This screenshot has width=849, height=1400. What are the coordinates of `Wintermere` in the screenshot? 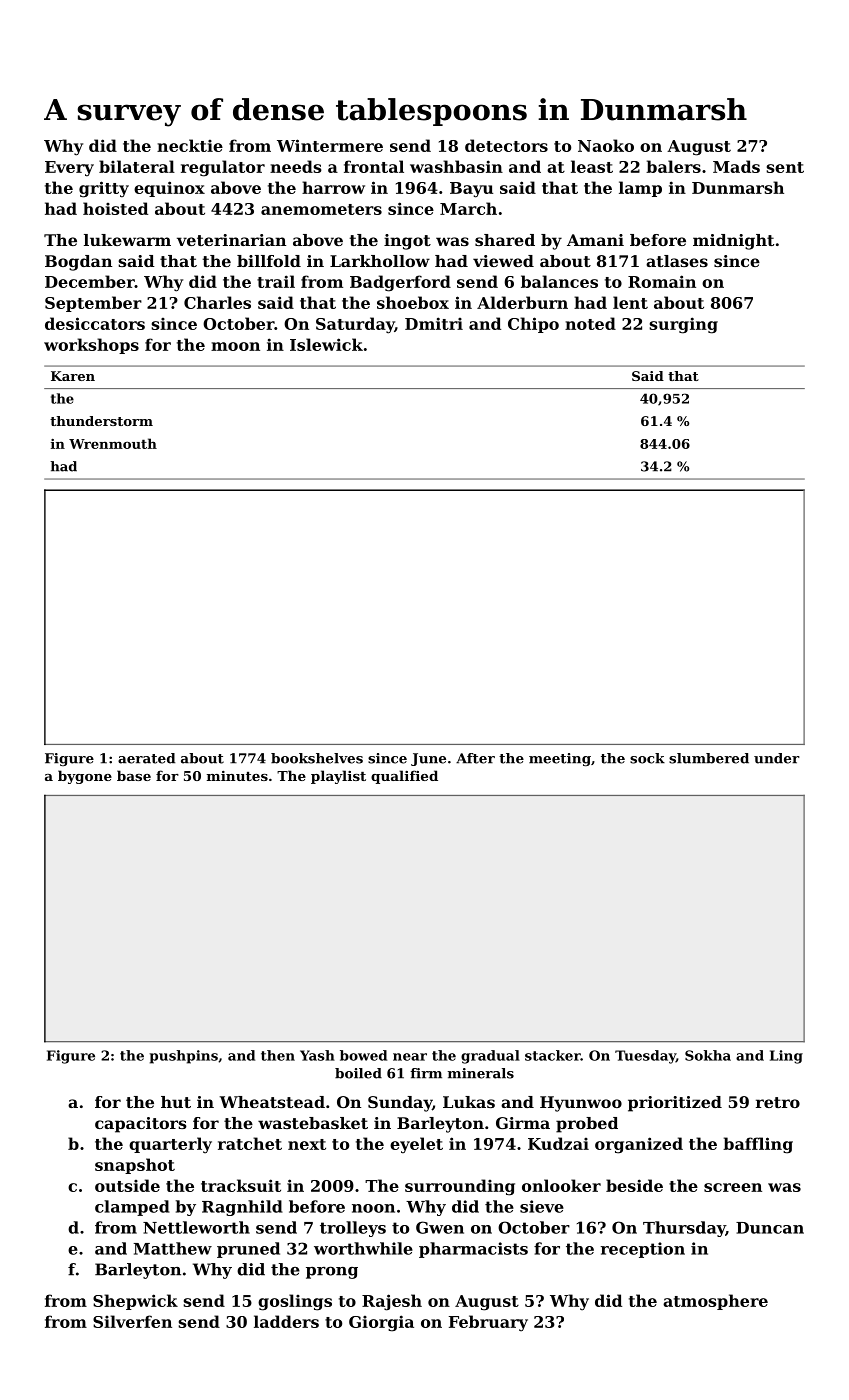 It's located at (330, 145).
